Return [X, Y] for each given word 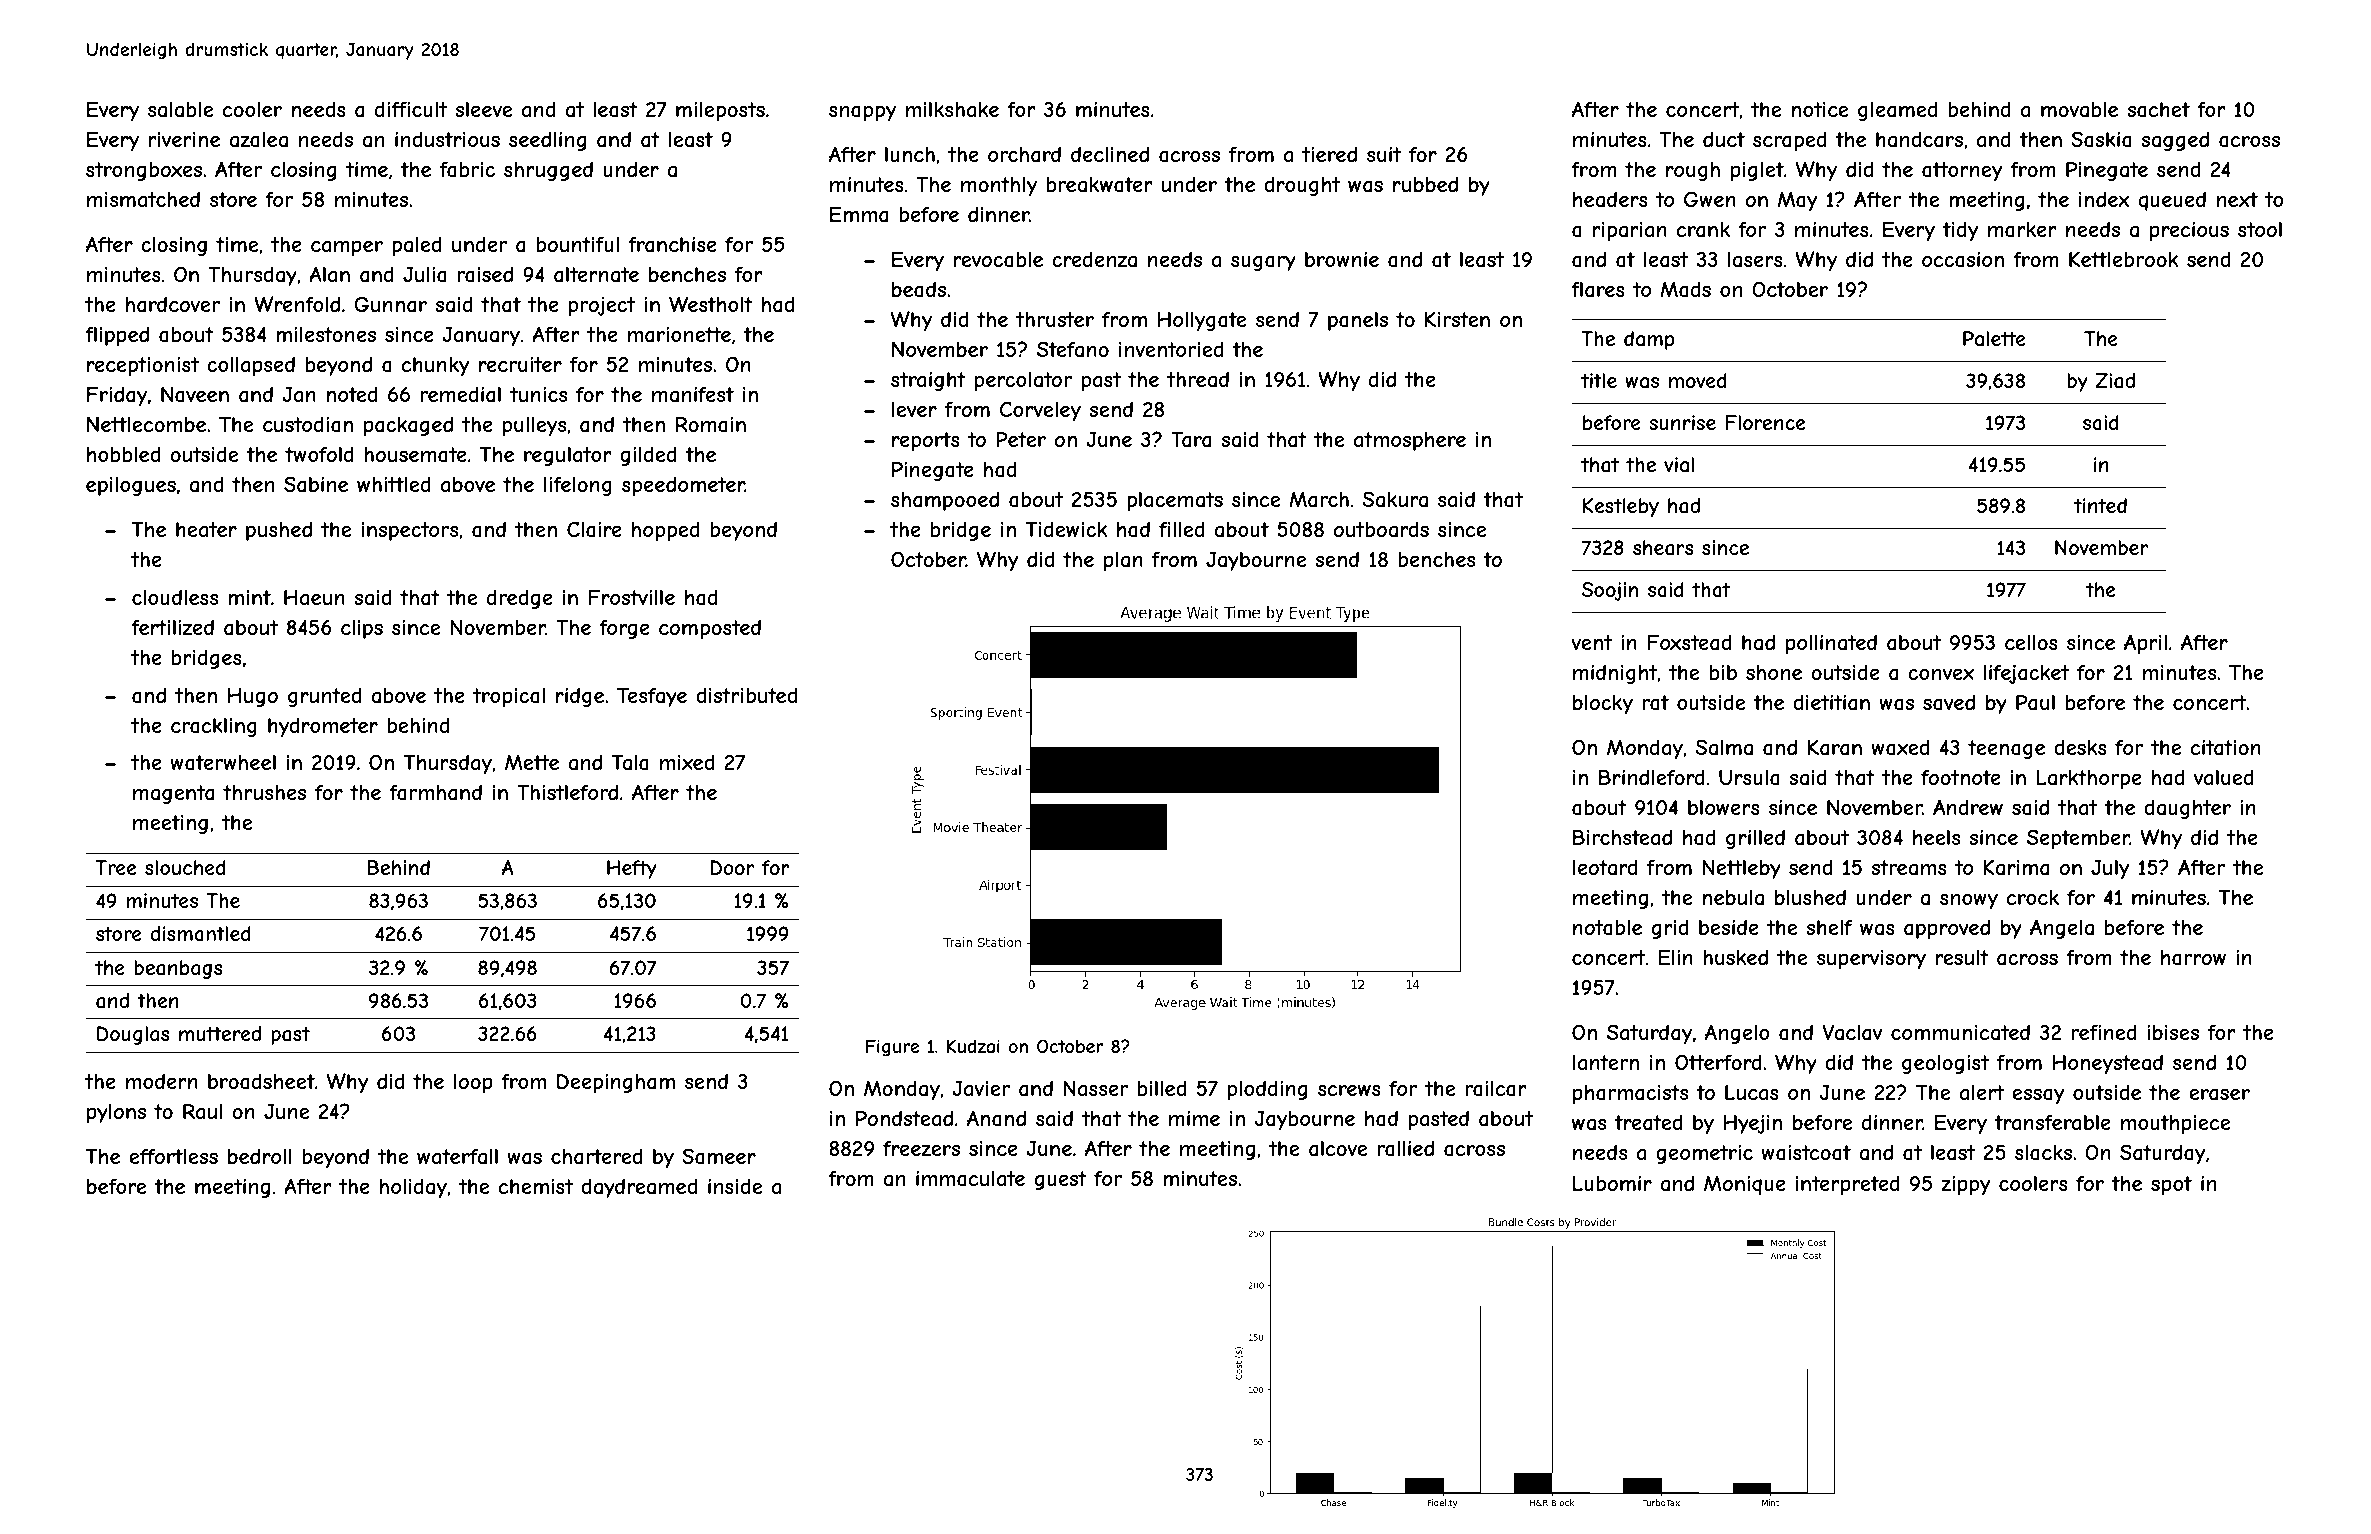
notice [1819, 109]
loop [473, 1083]
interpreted [1848, 1185]
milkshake [952, 109]
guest [1061, 1180]
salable [180, 110]
